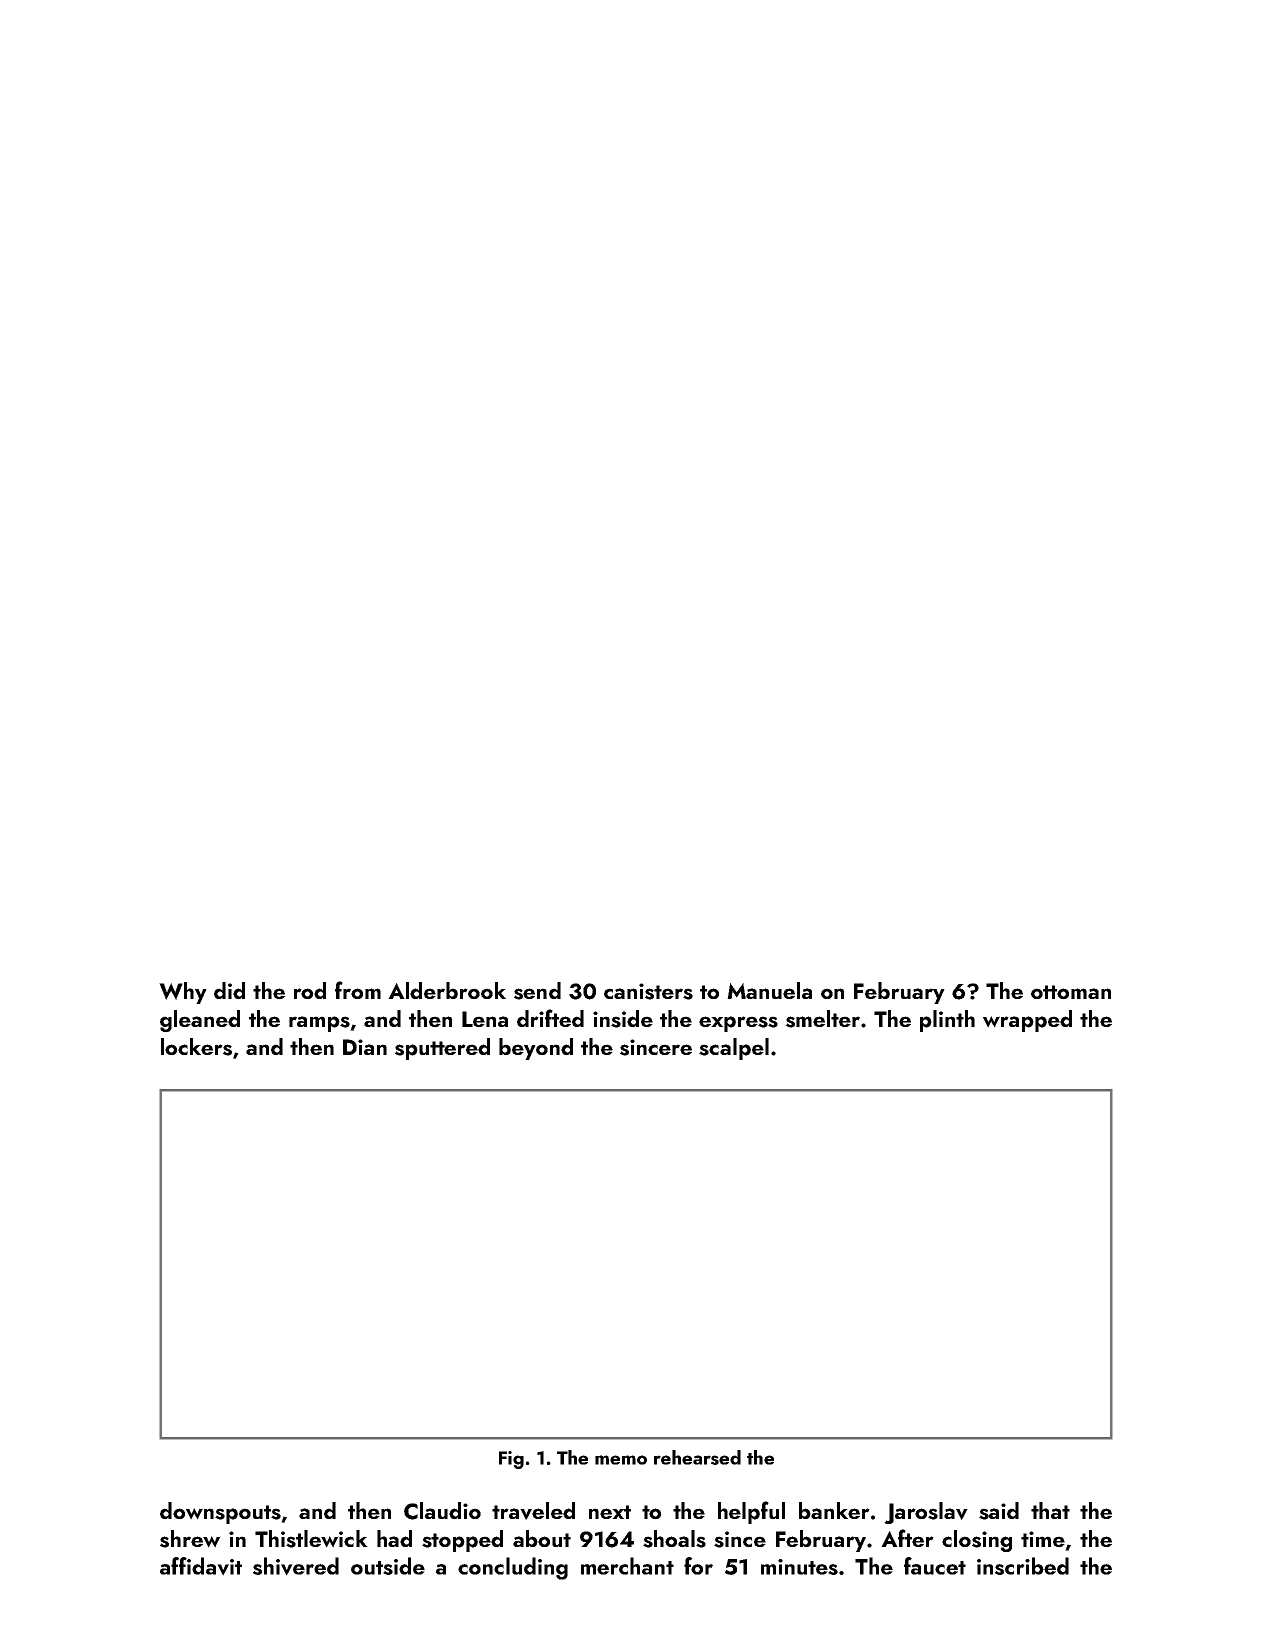  Describe the element at coordinates (442, 1049) in the page. I see `sputtered` at that location.
